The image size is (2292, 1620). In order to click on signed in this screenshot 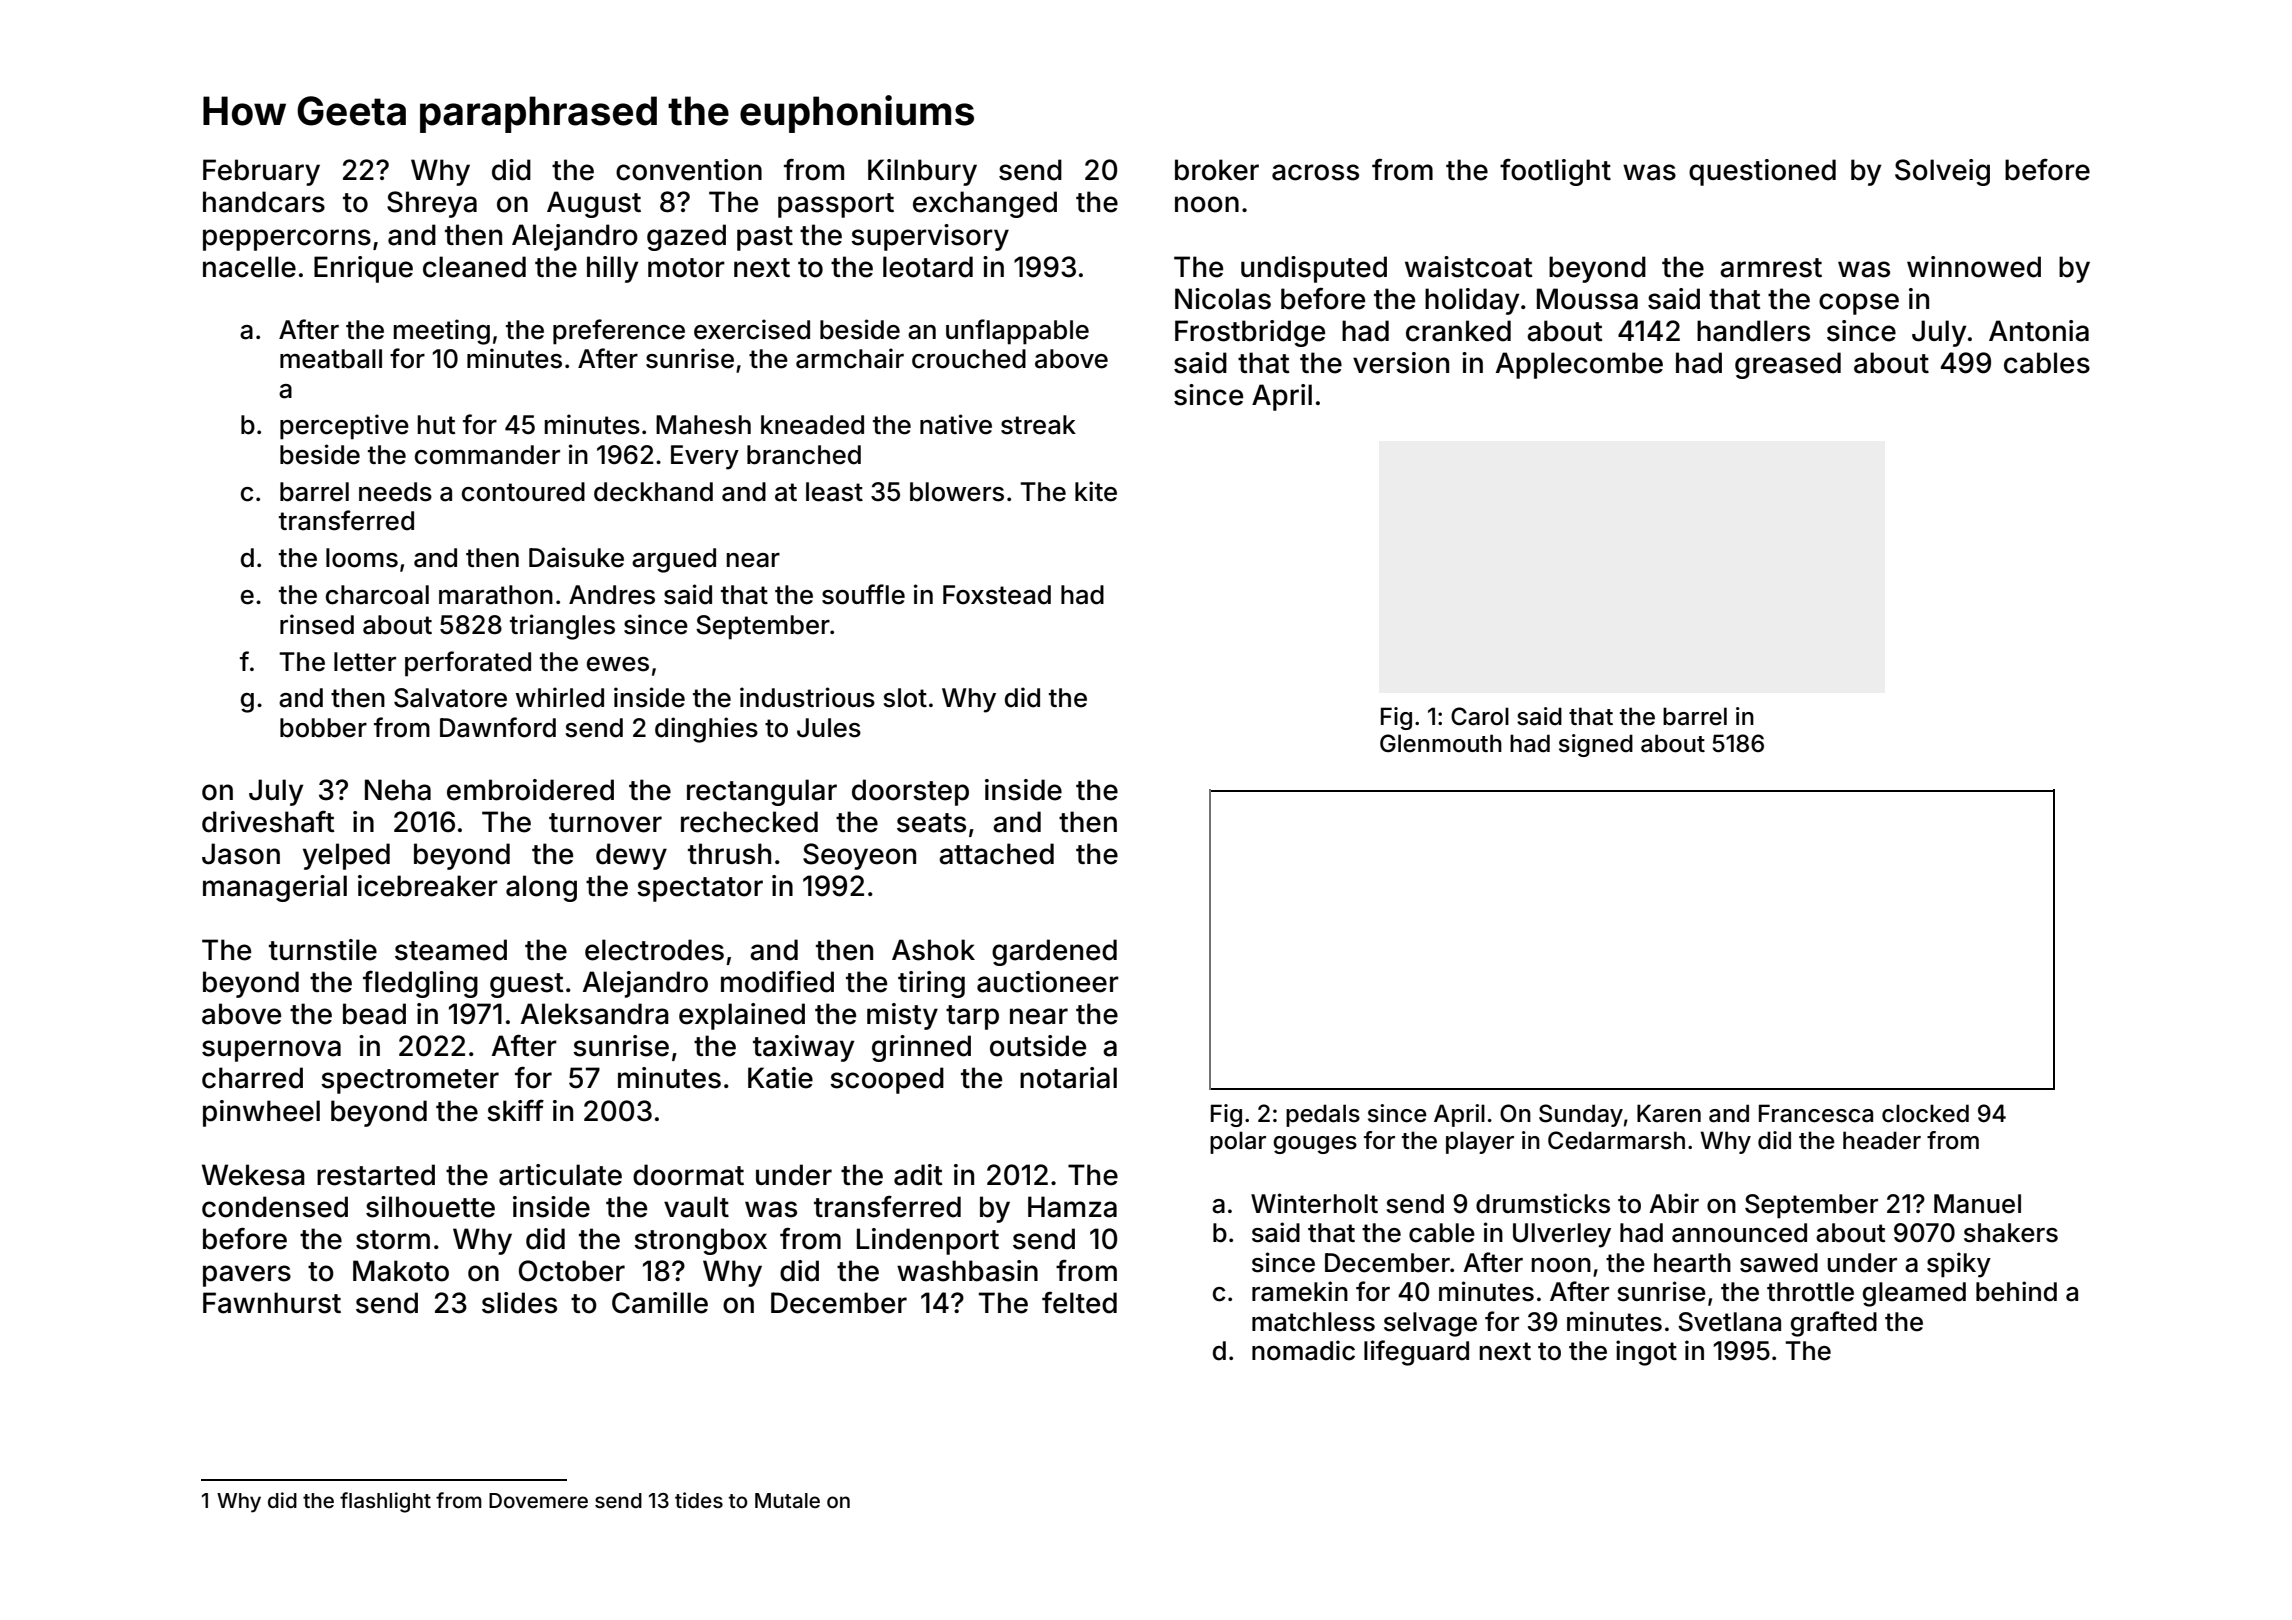, I will do `click(1596, 745)`.
